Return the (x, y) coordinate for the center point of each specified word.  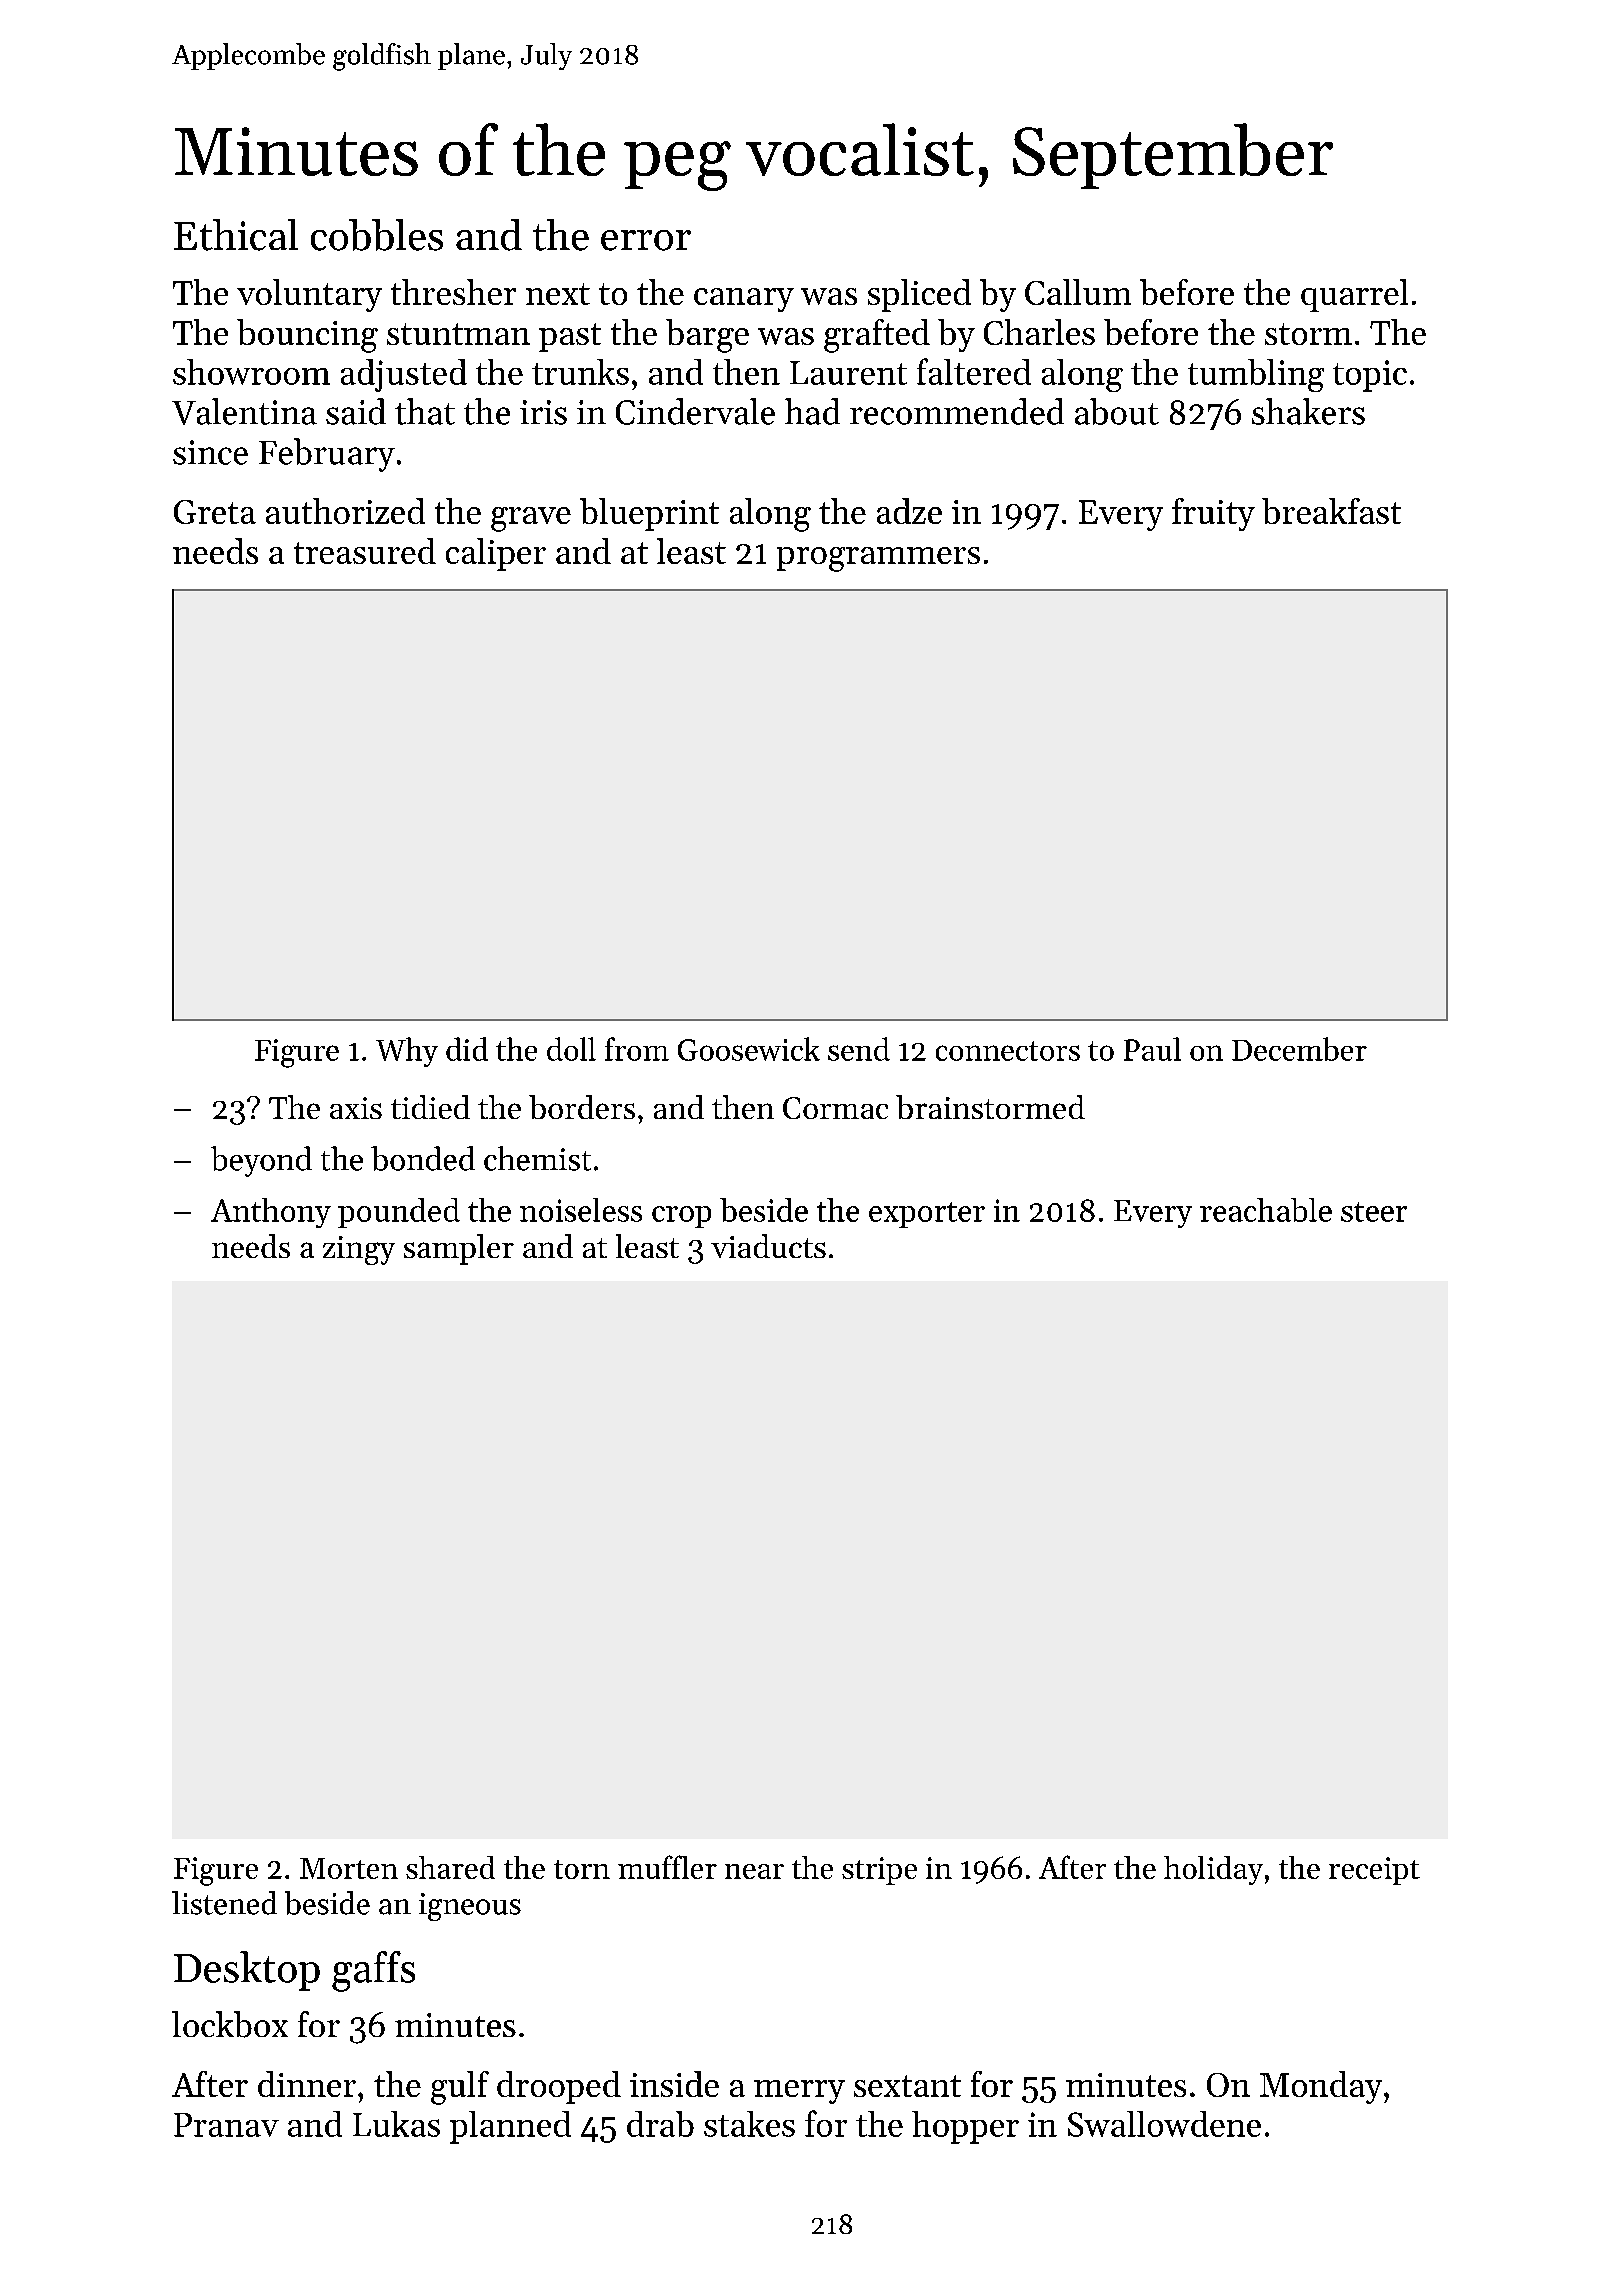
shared (450, 1867)
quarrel (1354, 295)
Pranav (226, 2125)
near (754, 1871)
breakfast (1331, 511)
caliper (496, 554)
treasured (365, 551)
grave (531, 519)
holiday (1213, 1870)
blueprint (649, 514)
